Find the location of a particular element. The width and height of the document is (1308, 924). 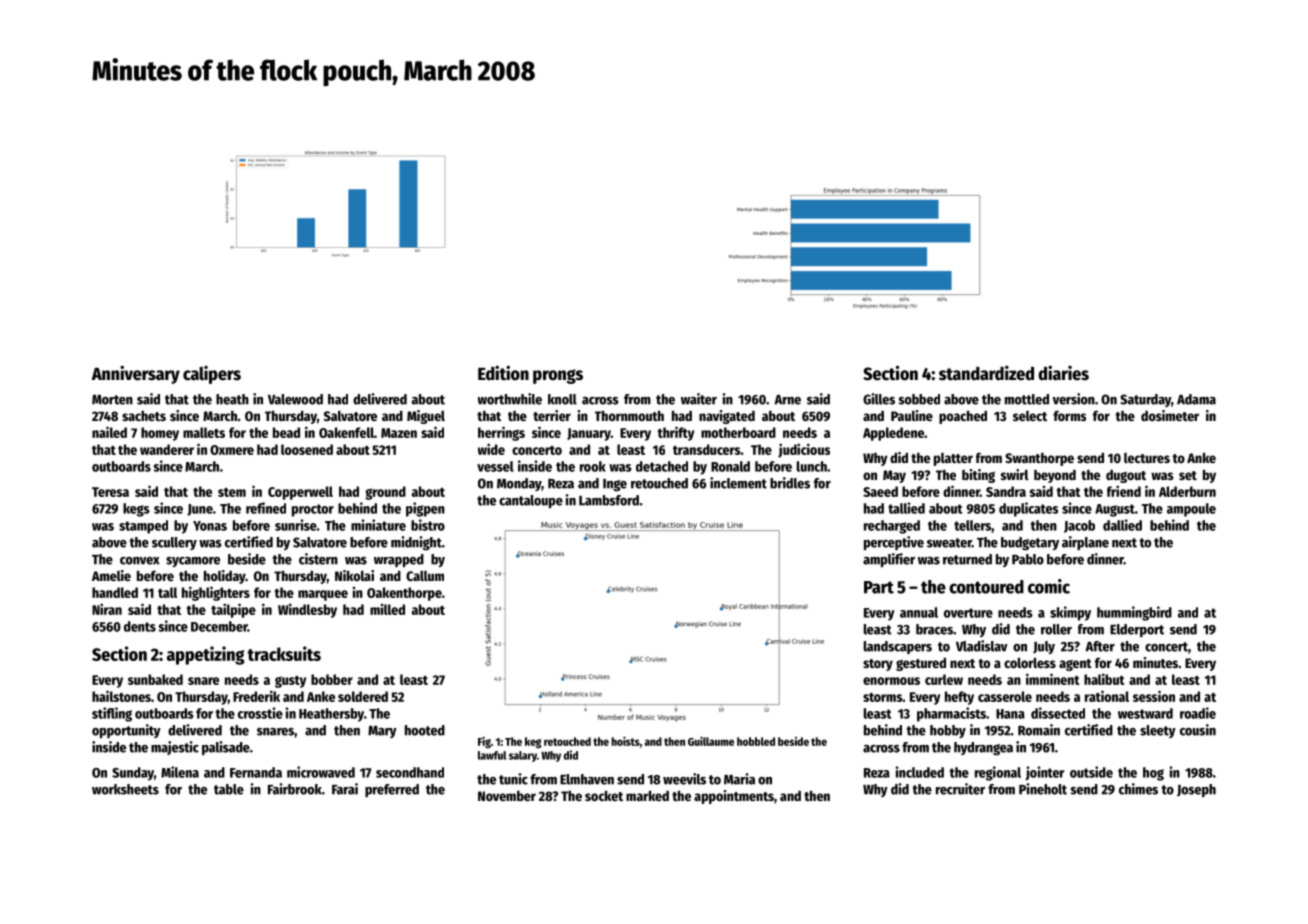

diaries is located at coordinates (1063, 373).
